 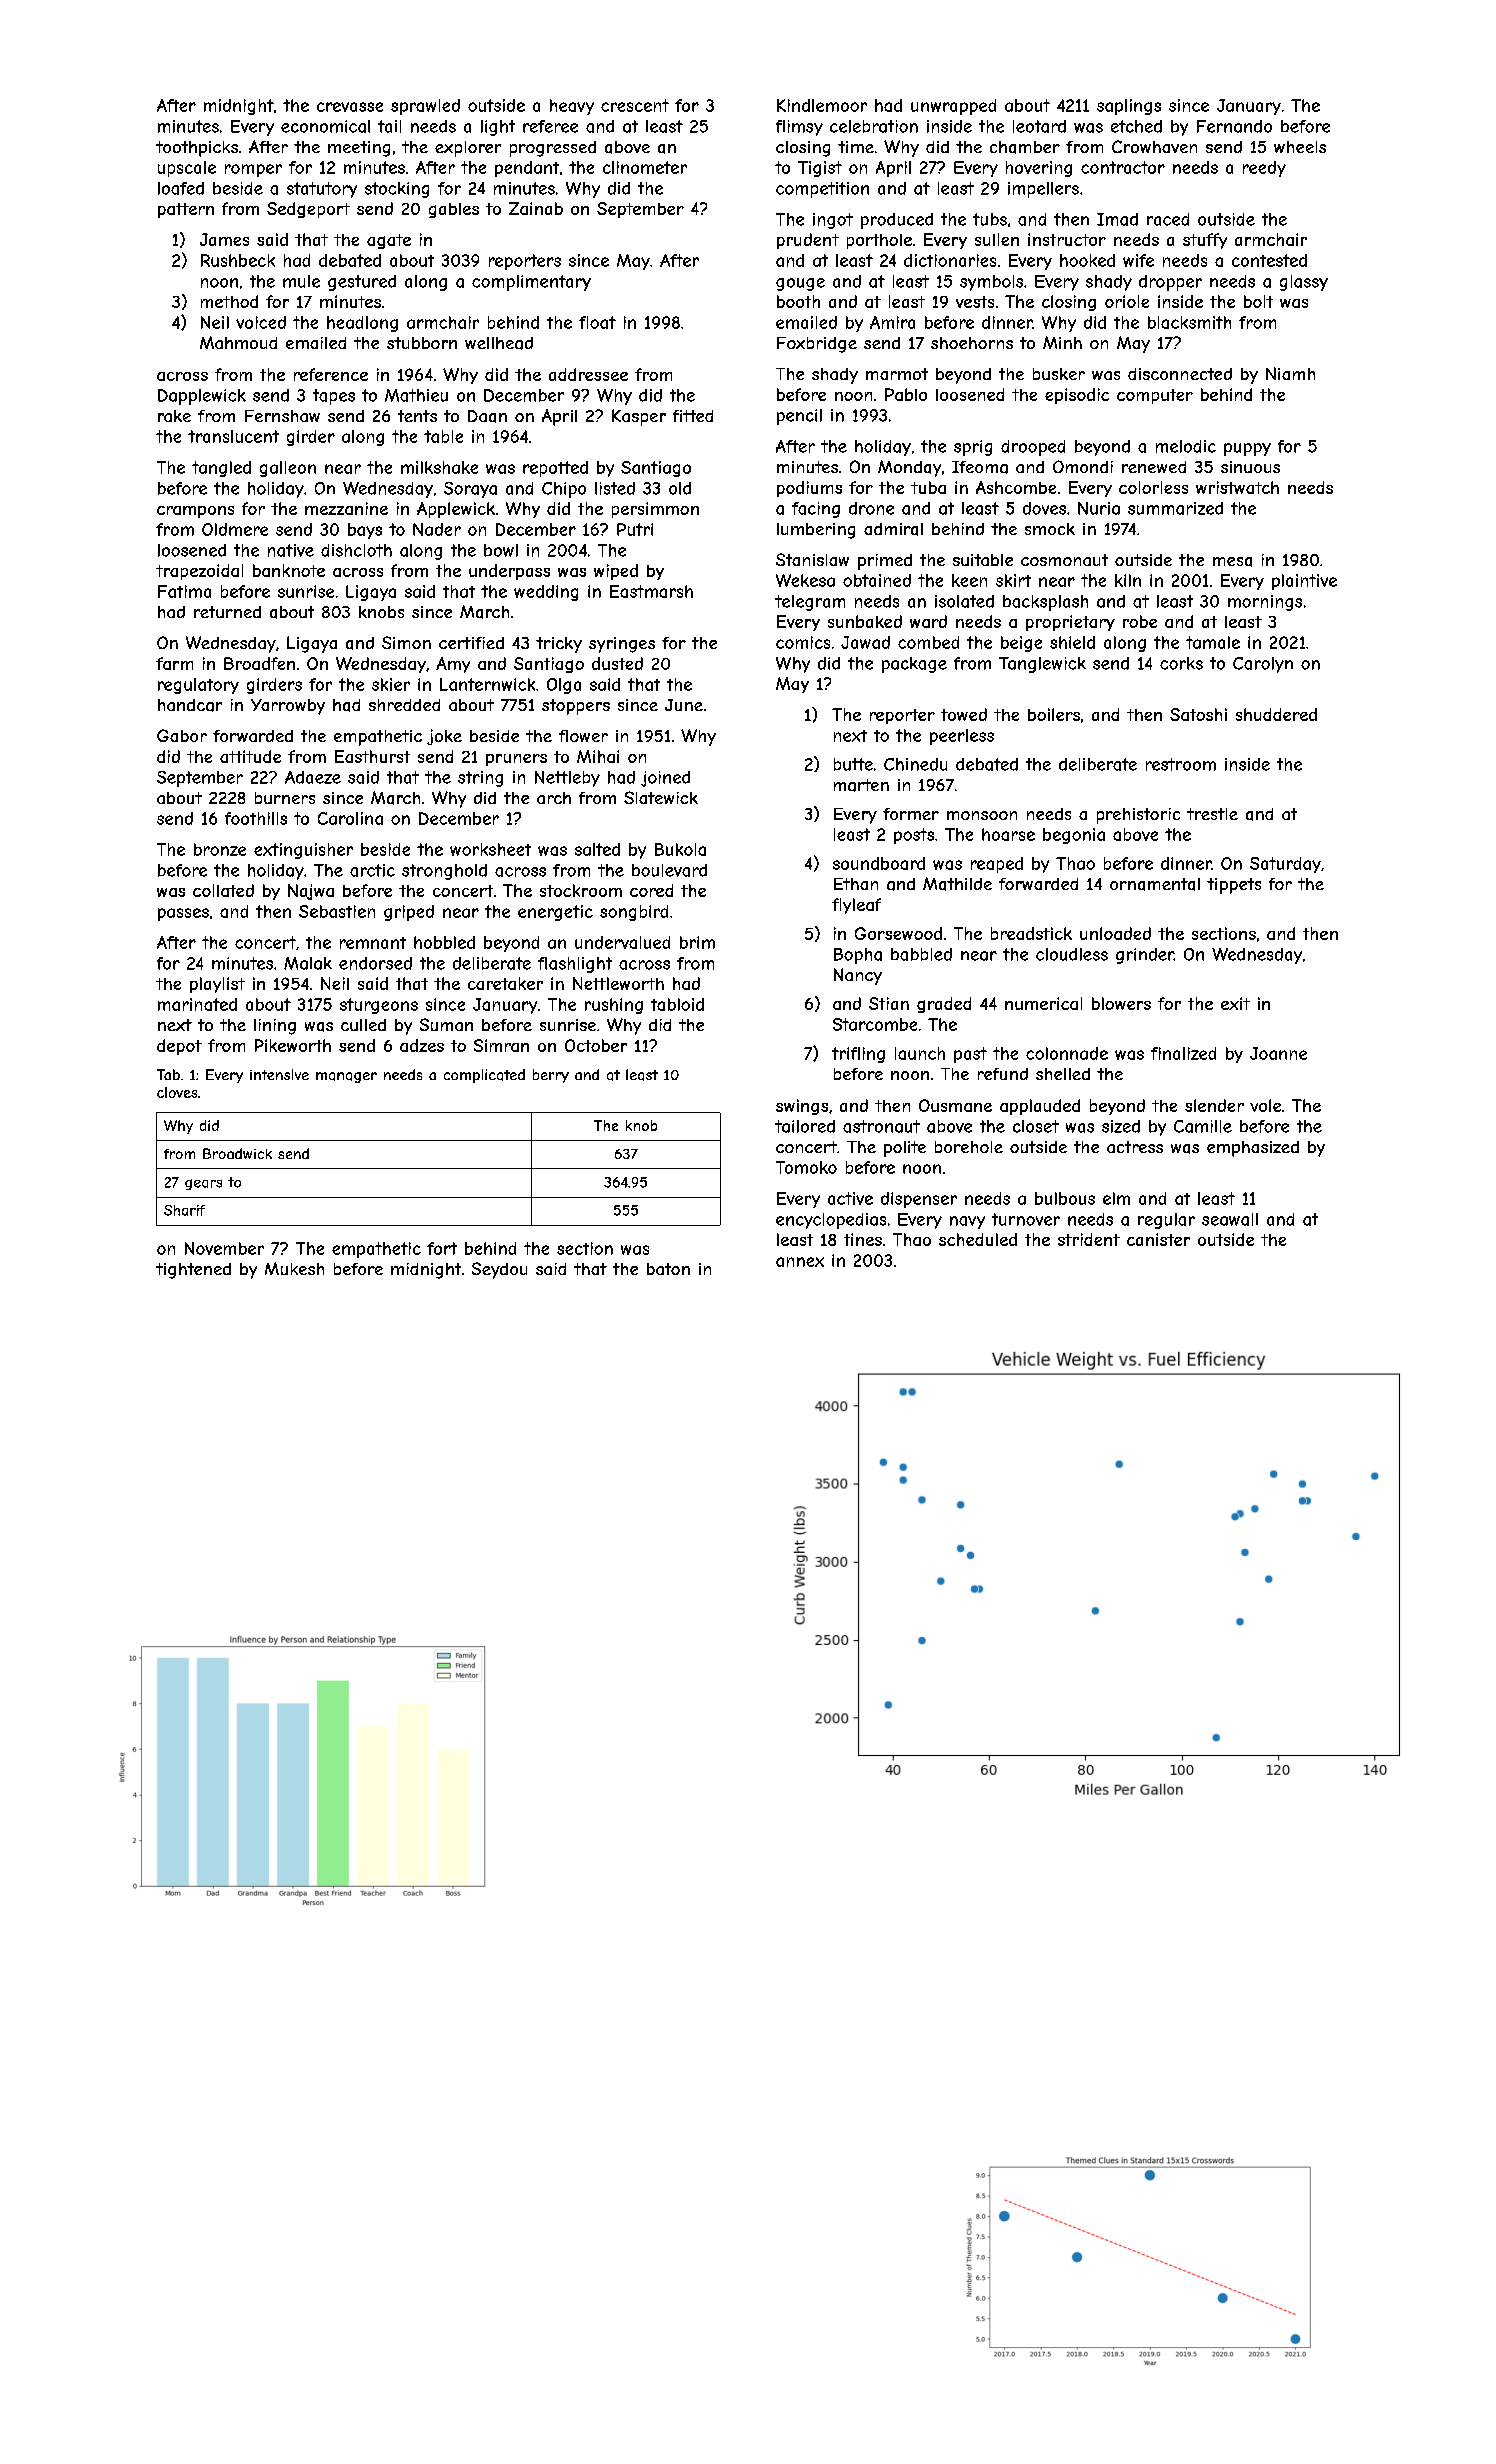 I want to click on playlist, so click(x=217, y=985).
